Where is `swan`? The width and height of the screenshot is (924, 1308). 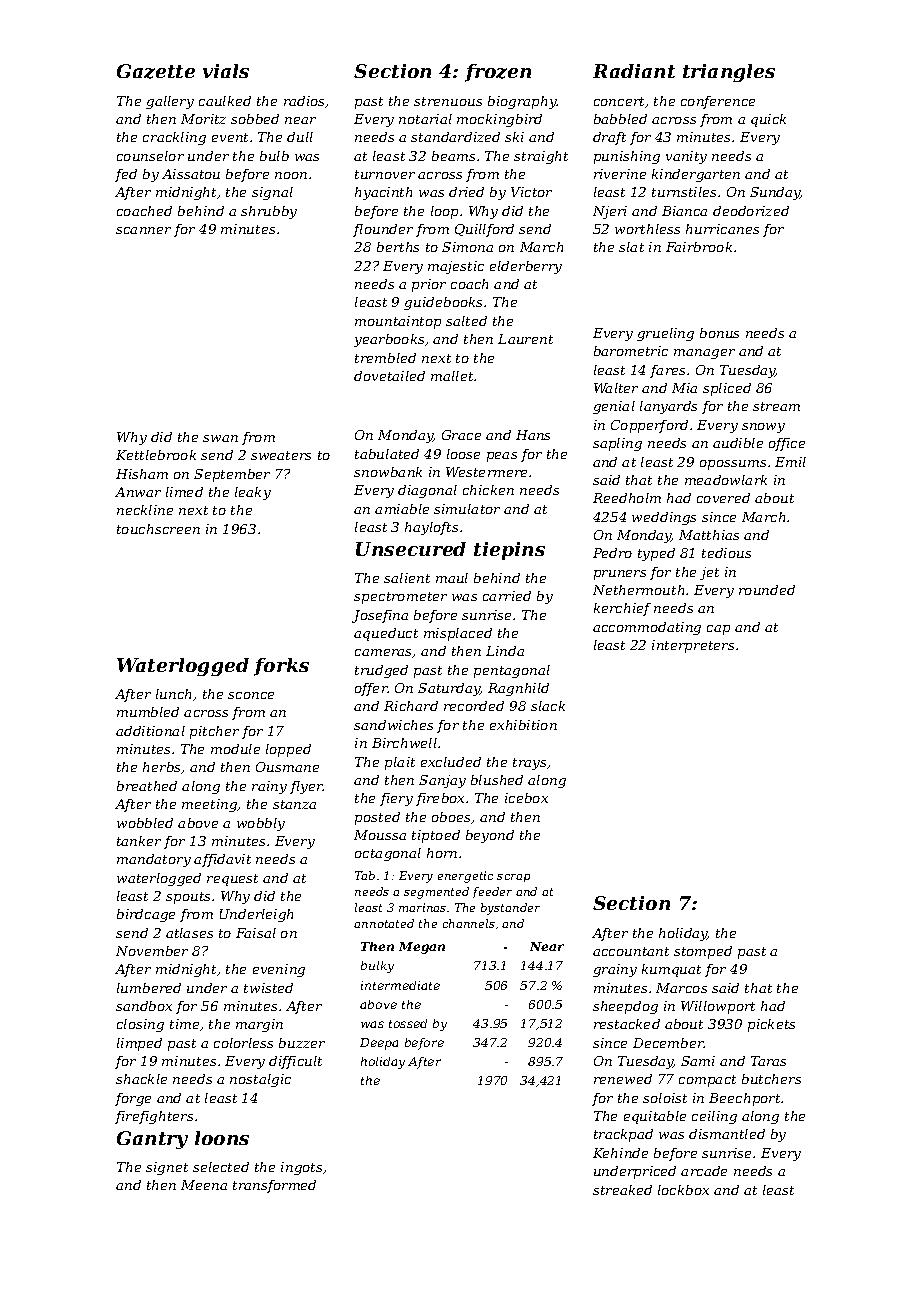 swan is located at coordinates (220, 438).
